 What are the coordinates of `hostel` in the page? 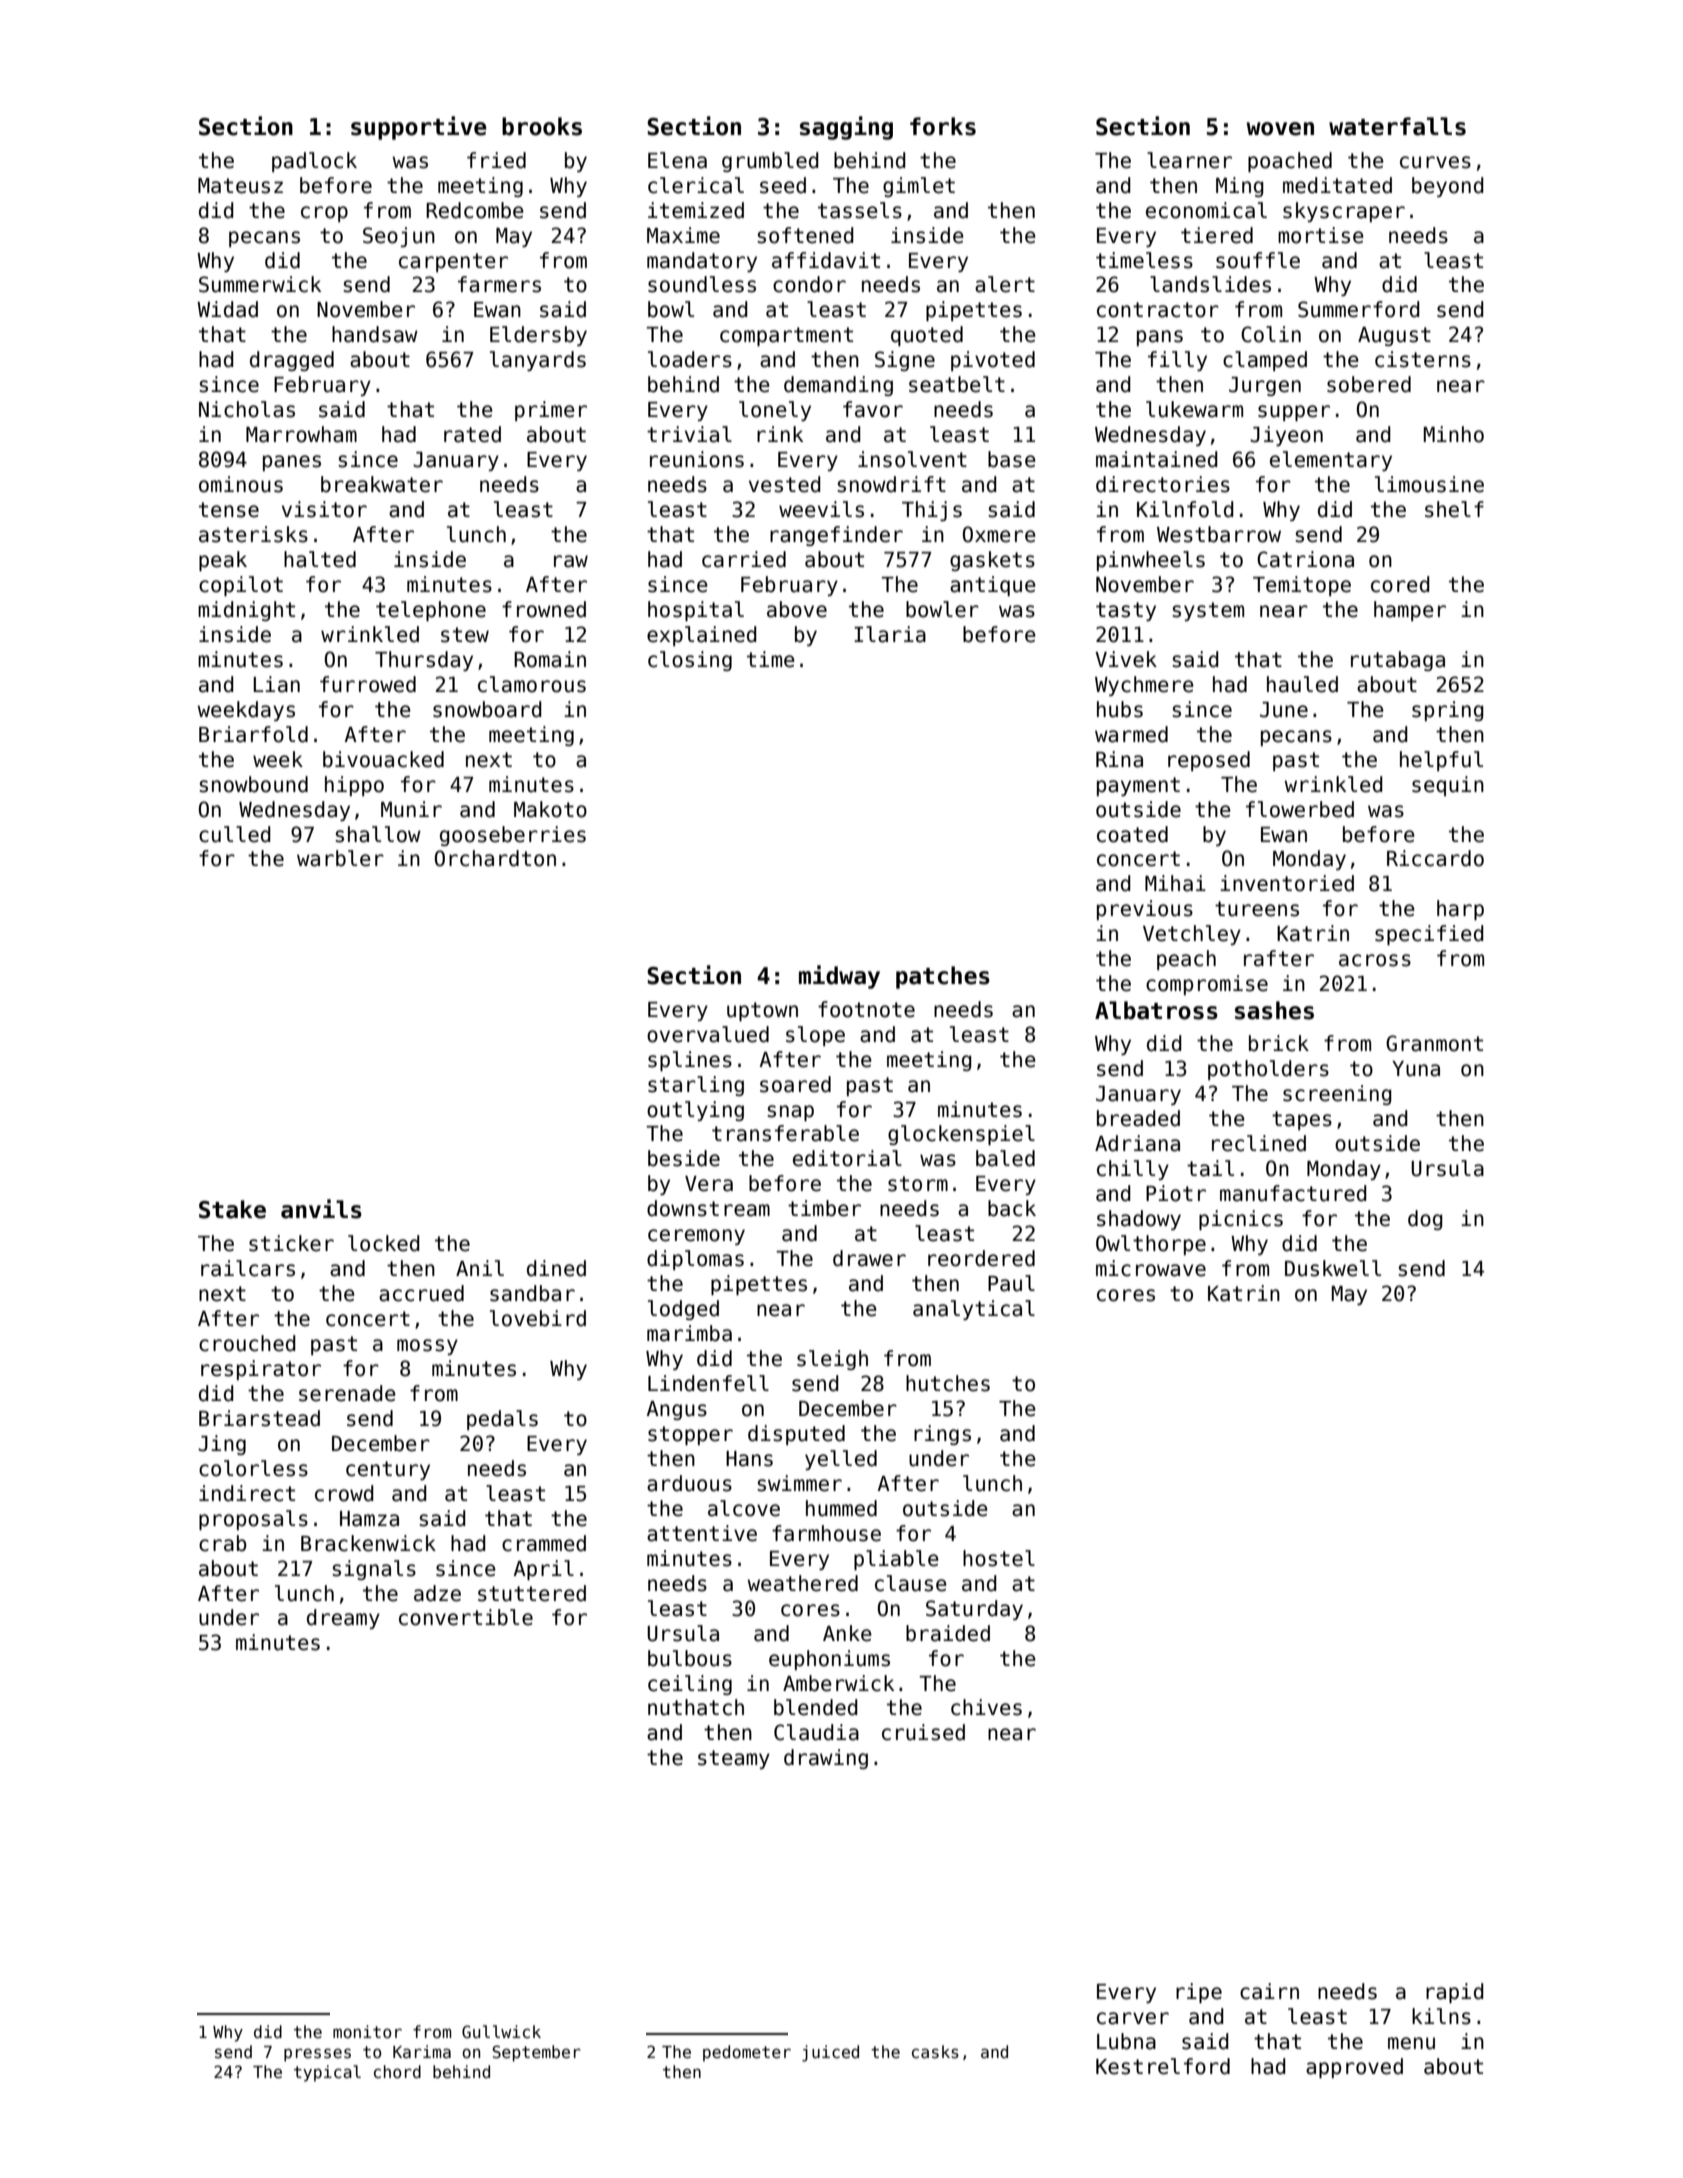 It's located at (999, 1558).
